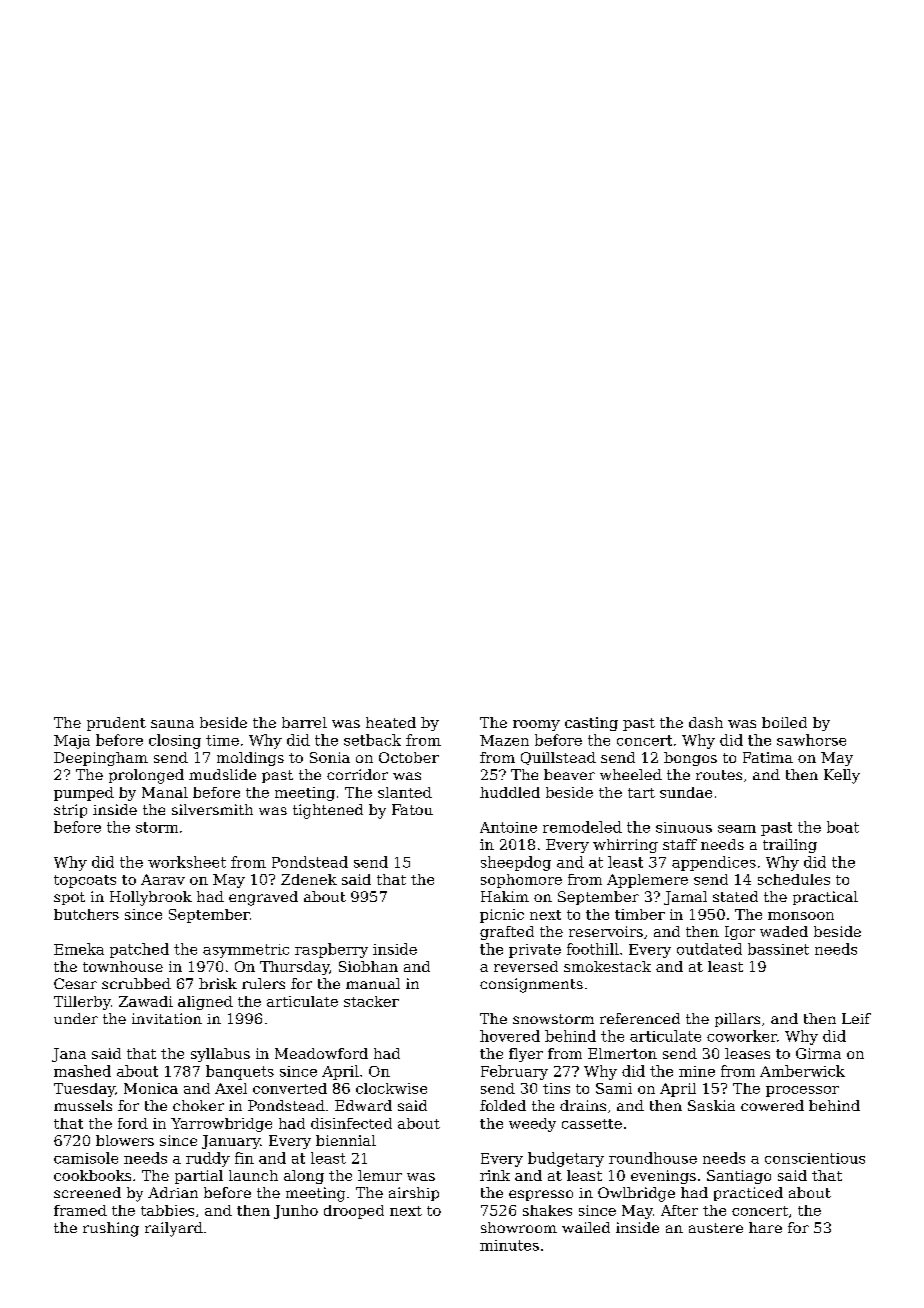 This page has width=924, height=1308. Describe the element at coordinates (719, 775) in the page. I see `routes` at that location.
